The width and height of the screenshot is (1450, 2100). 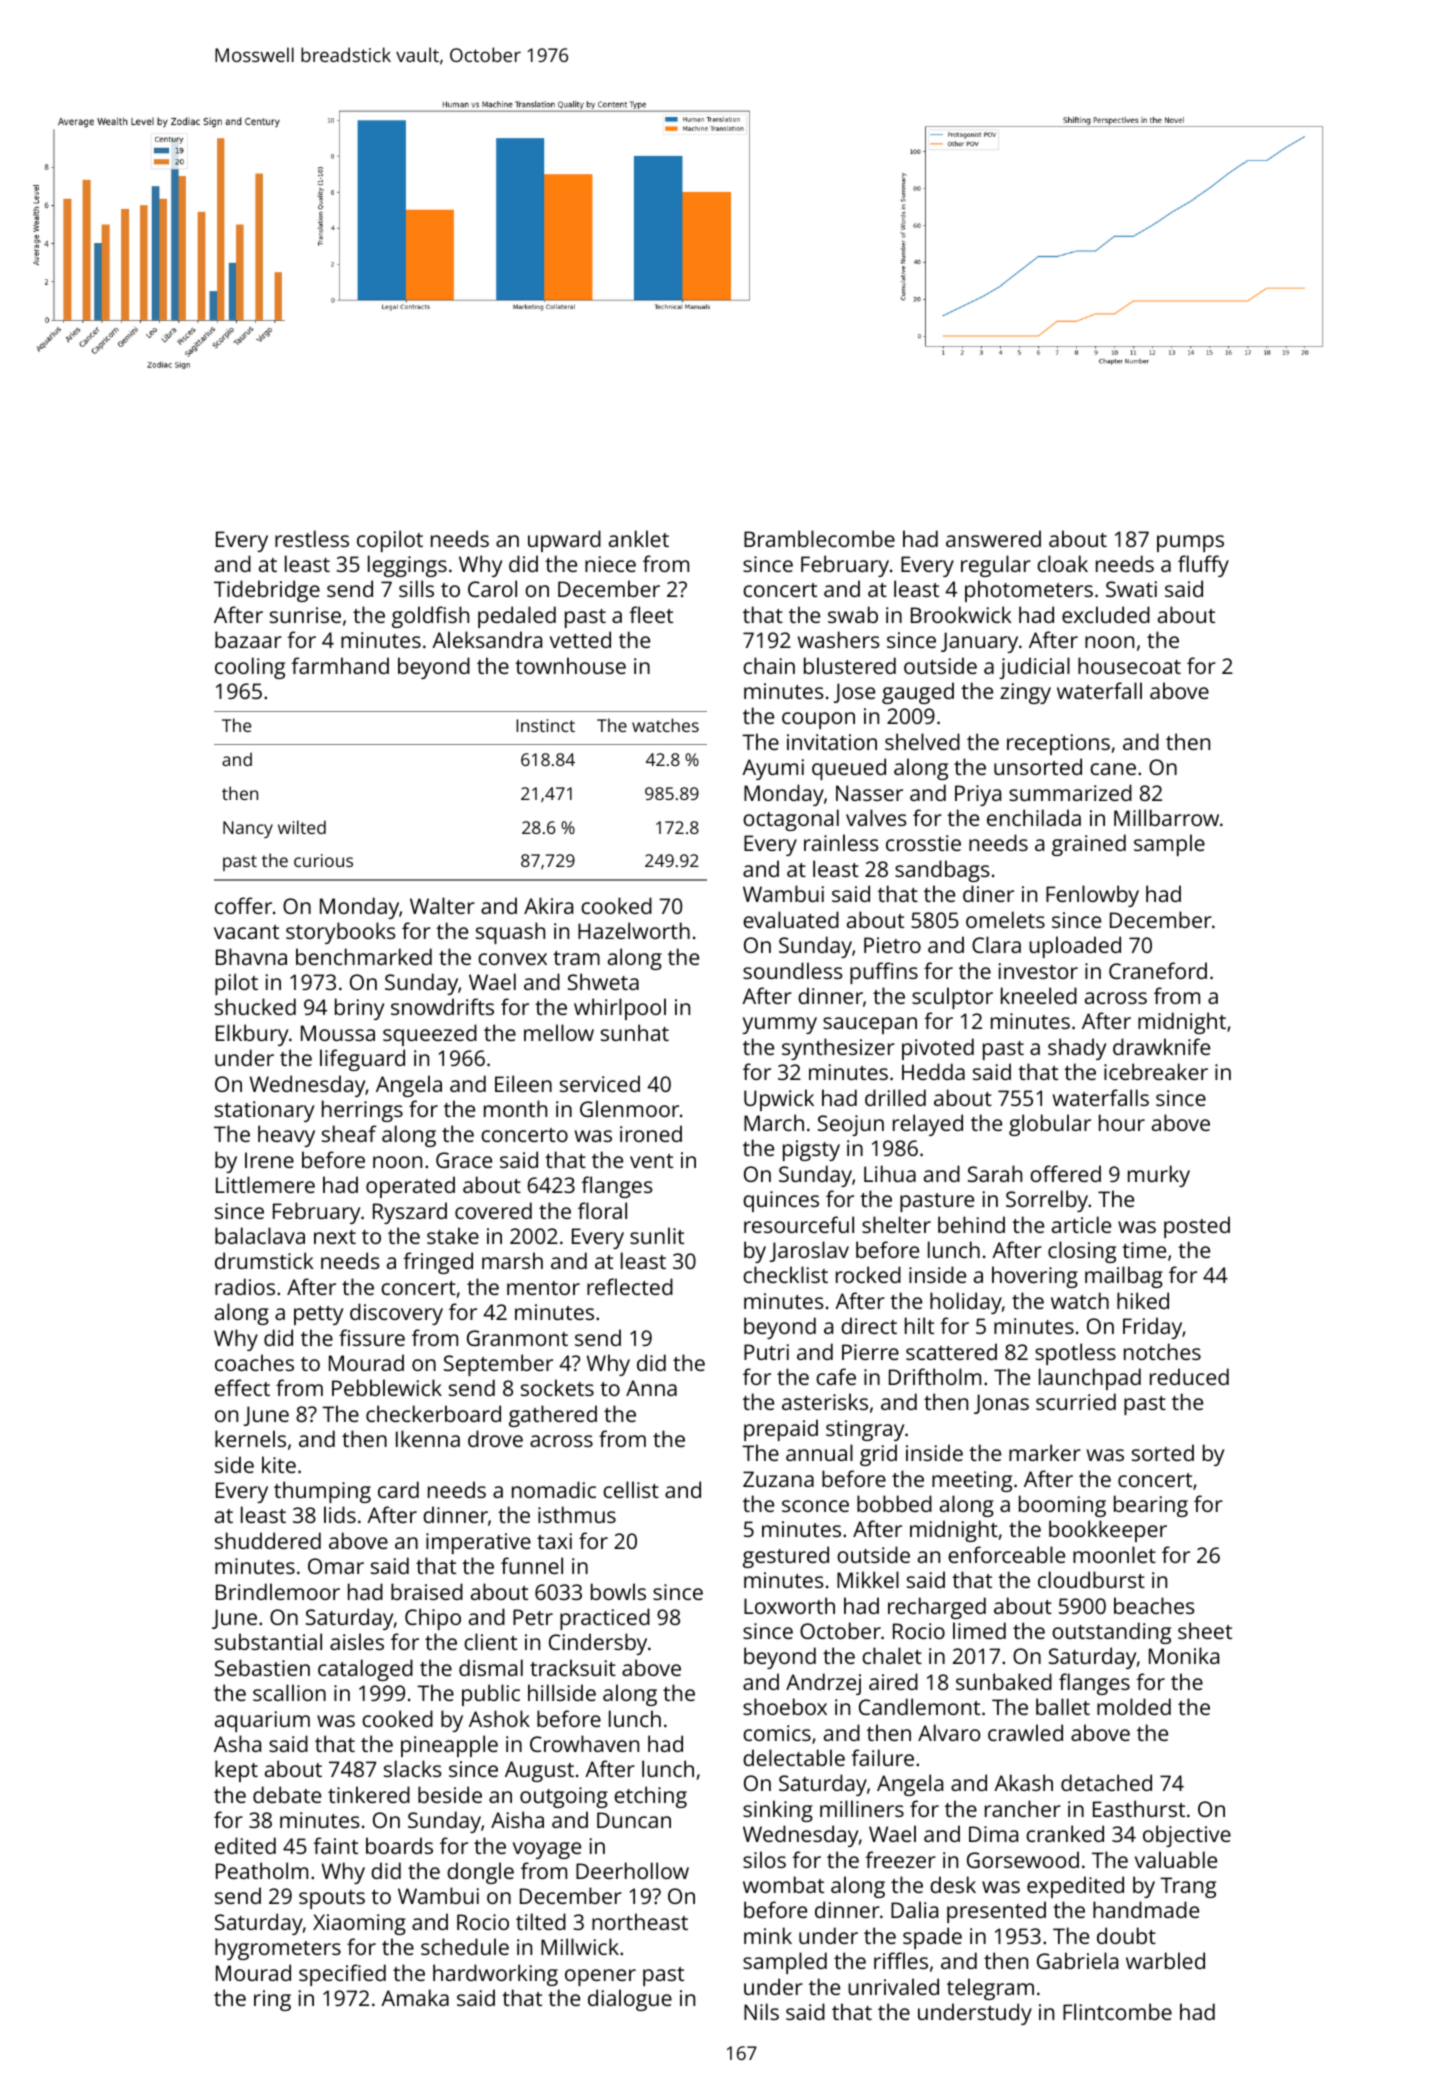 What do you see at coordinates (791, 919) in the screenshot?
I see `evaluated` at bounding box center [791, 919].
